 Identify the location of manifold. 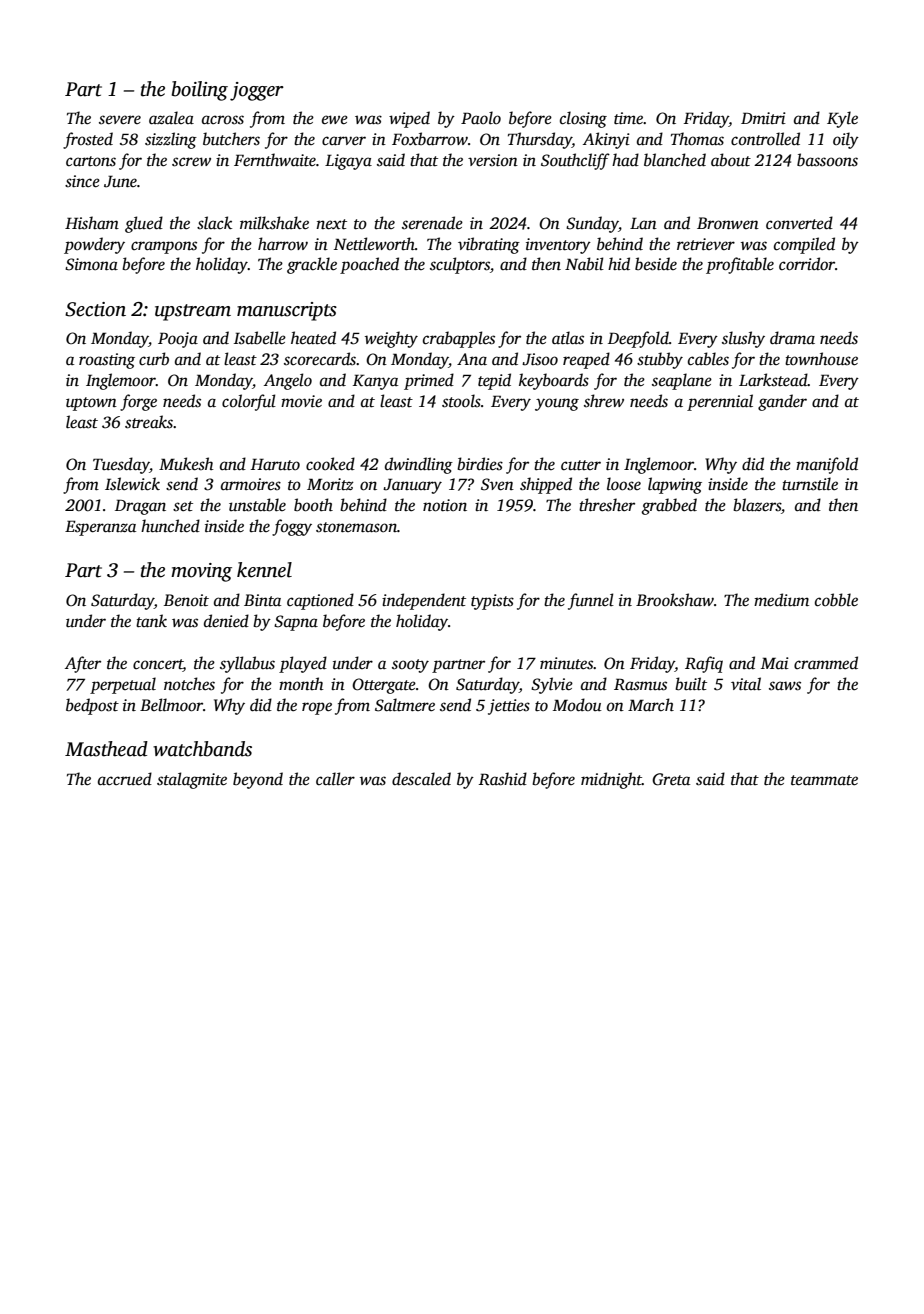
(827, 465).
